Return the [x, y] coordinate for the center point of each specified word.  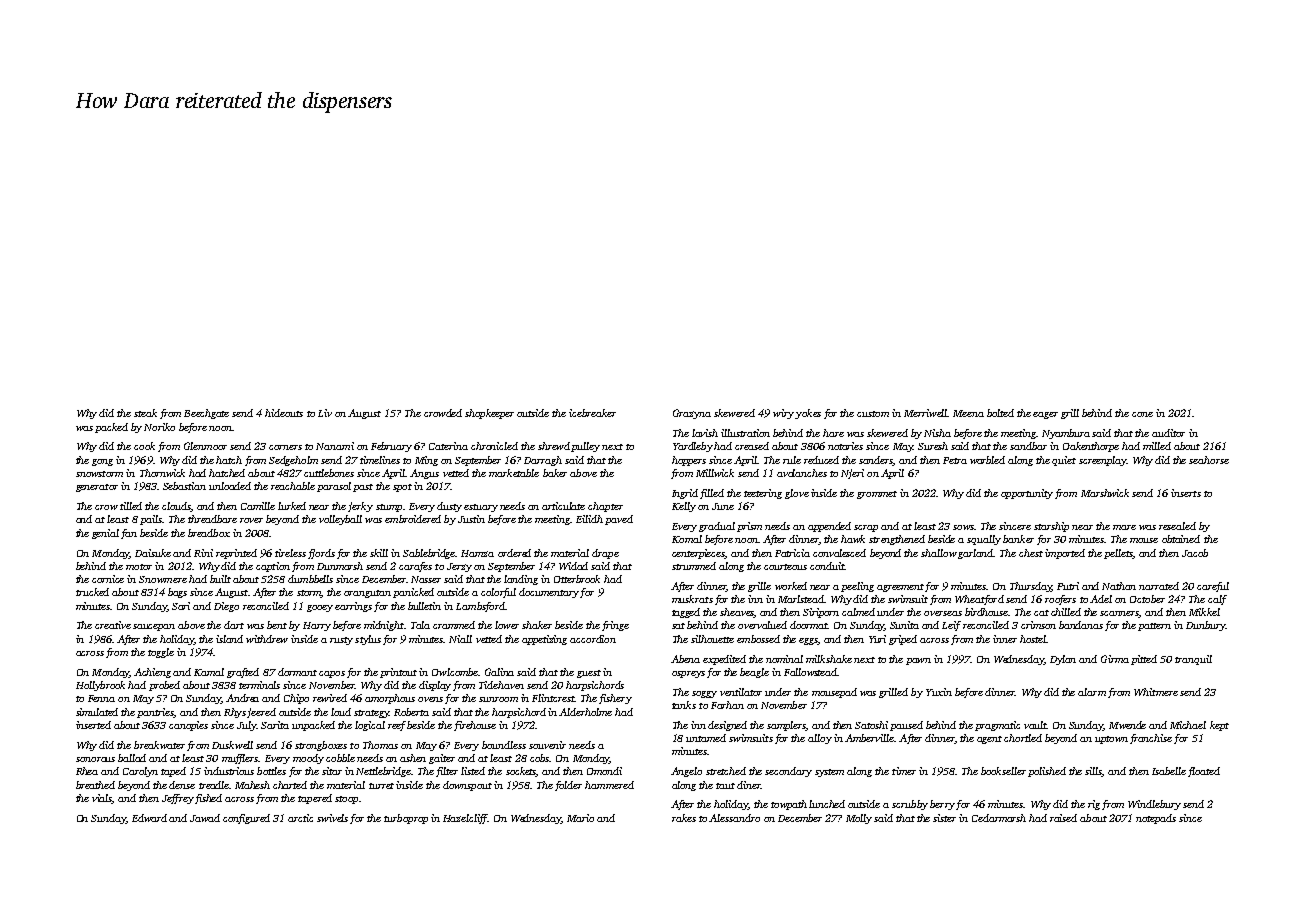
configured [246, 819]
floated [1204, 772]
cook [144, 446]
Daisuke [153, 553]
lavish [705, 433]
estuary [481, 508]
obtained [1181, 539]
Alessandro [734, 818]
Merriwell [926, 413]
